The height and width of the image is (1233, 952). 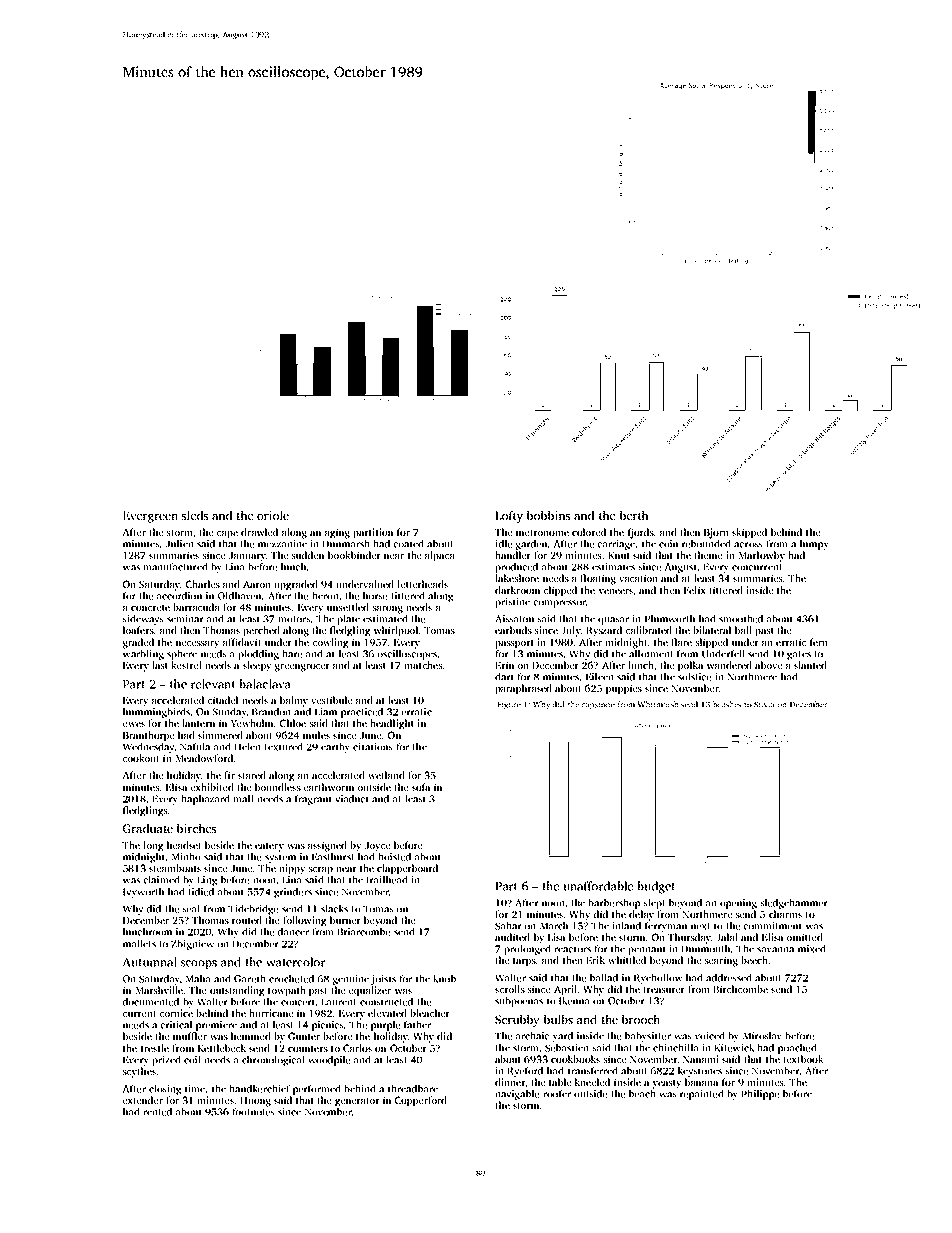 I want to click on sleds, so click(x=195, y=515).
